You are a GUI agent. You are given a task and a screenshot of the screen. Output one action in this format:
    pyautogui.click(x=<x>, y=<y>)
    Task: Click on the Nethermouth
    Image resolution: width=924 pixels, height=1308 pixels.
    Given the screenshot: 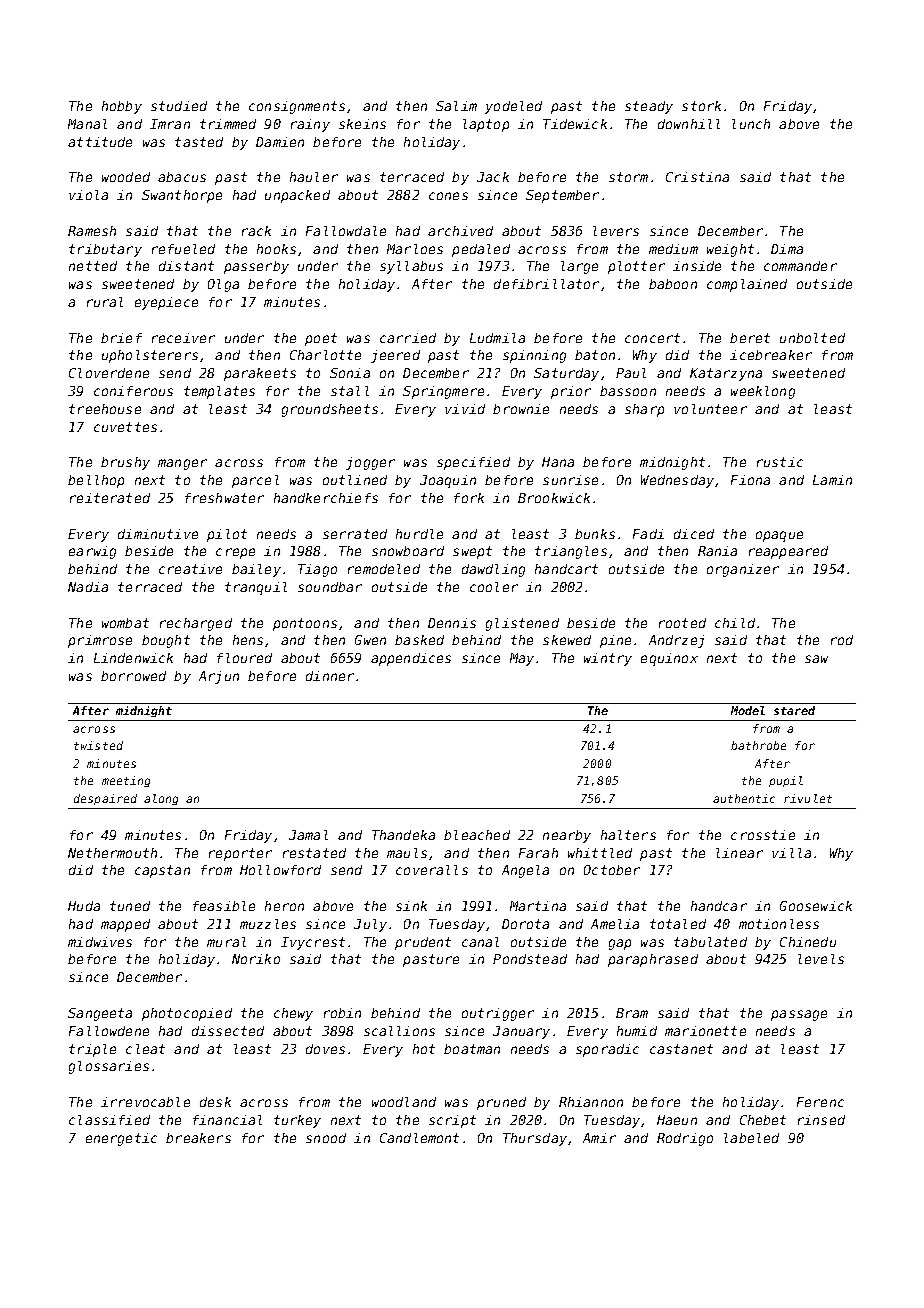 What is the action you would take?
    pyautogui.click(x=112, y=853)
